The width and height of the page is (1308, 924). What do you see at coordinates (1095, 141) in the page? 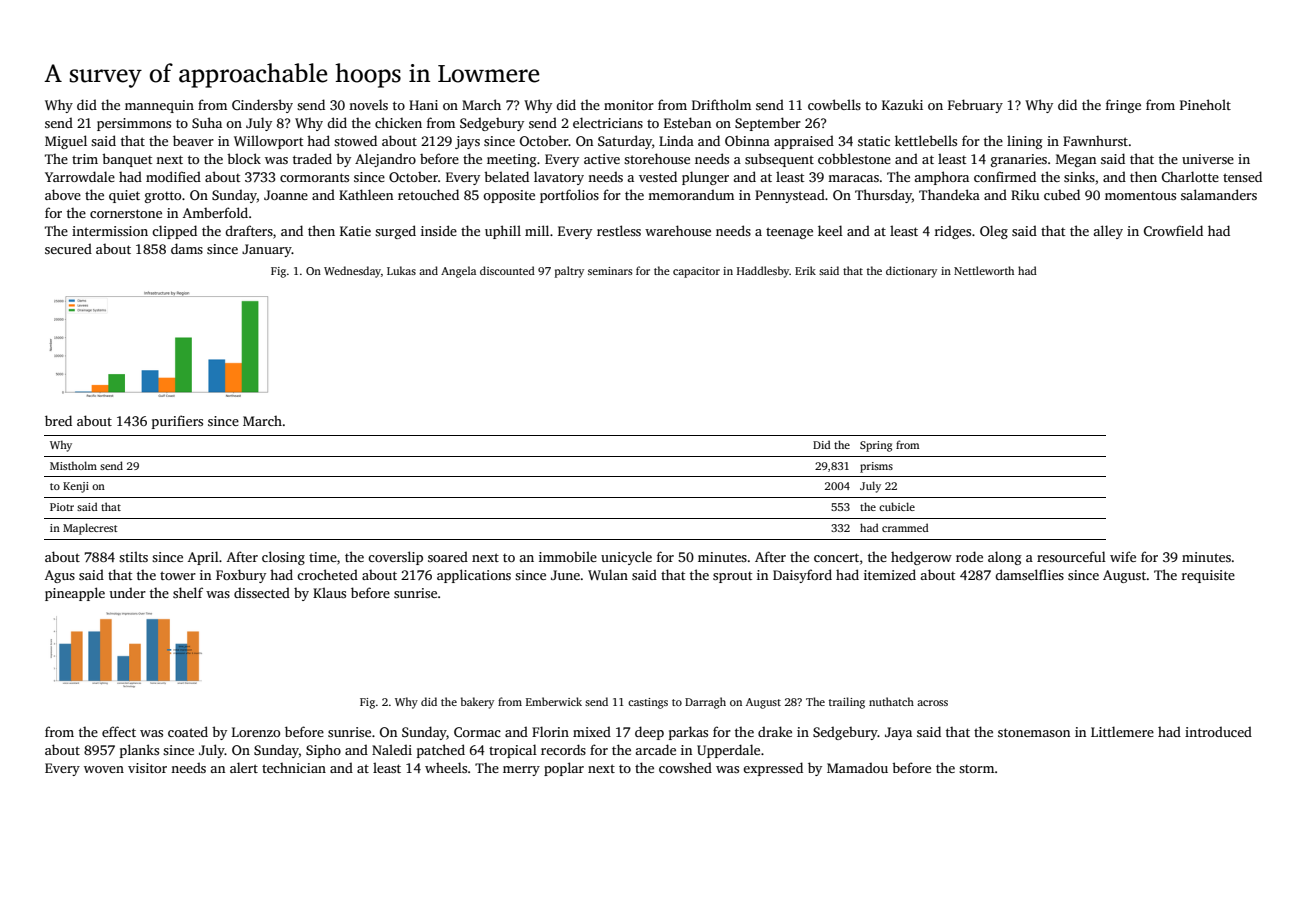
I see `Fawnhurst` at bounding box center [1095, 141].
